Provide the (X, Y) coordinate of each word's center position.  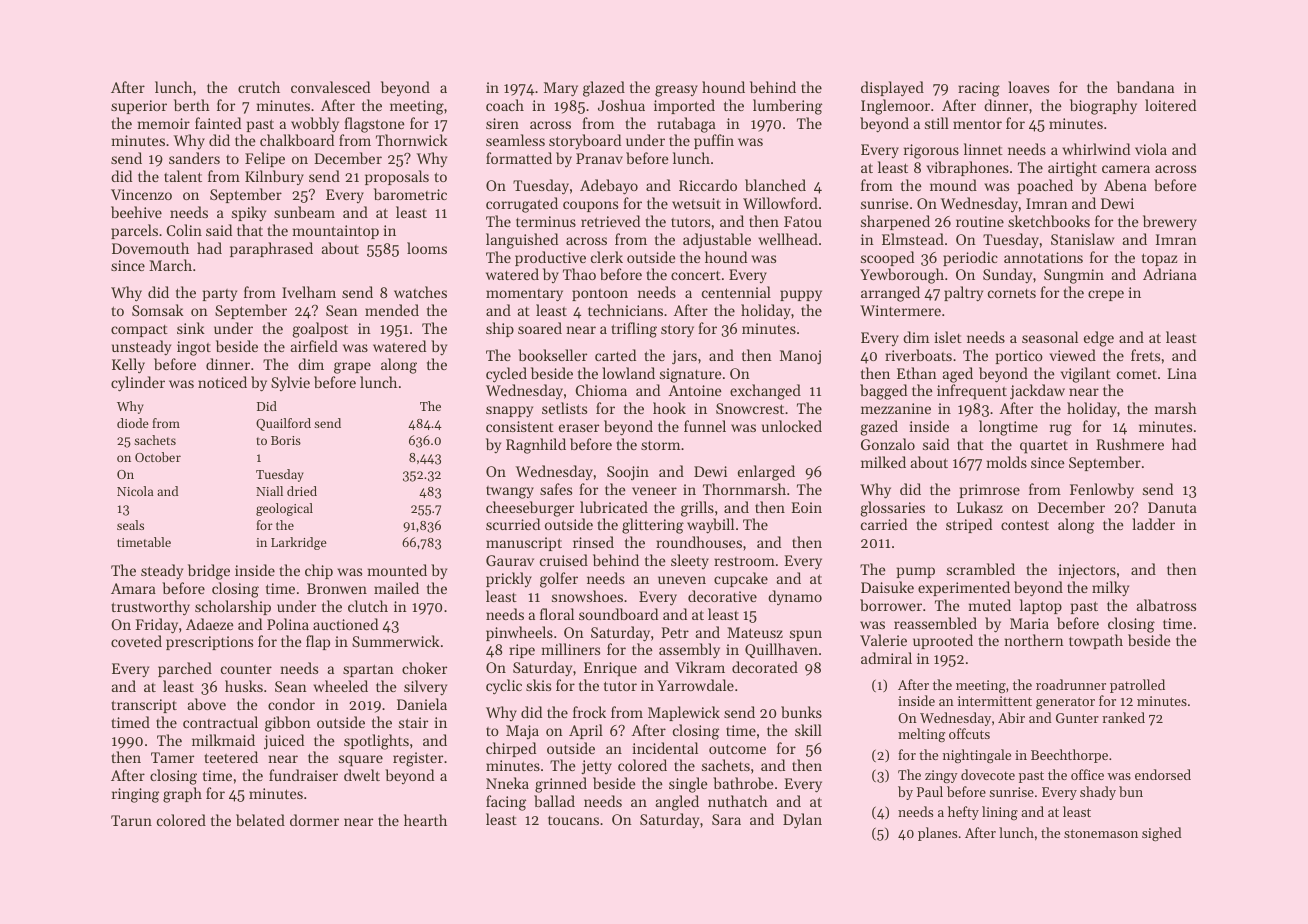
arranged (890, 294)
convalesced (330, 87)
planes (937, 834)
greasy (676, 91)
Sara (726, 819)
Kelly (128, 366)
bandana (1145, 87)
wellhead (788, 239)
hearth (425, 820)
